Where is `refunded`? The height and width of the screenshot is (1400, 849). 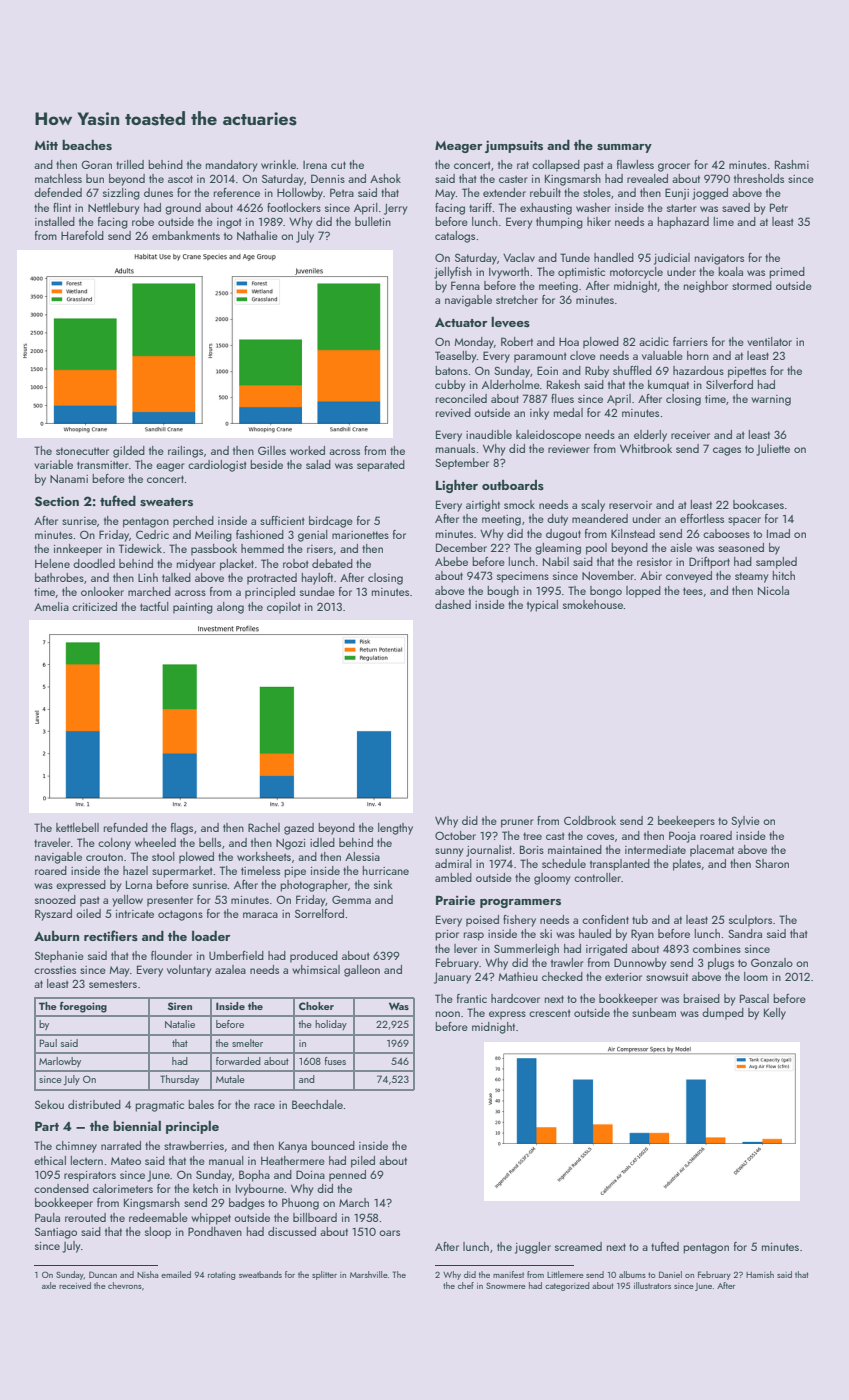
refunded is located at coordinates (126, 827).
